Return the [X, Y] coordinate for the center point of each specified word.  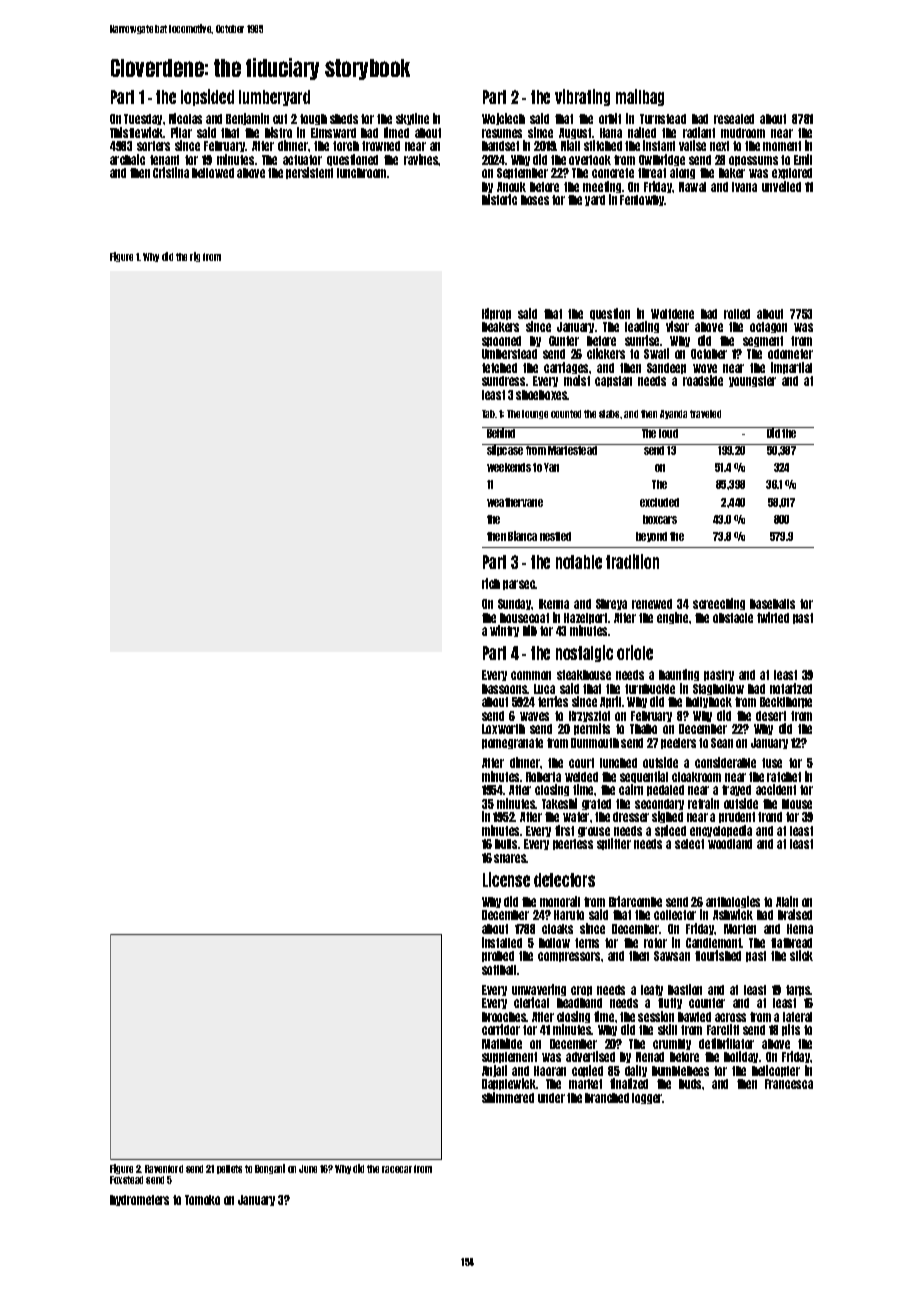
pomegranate [512, 743]
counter [707, 1003]
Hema [800, 929]
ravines [421, 159]
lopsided [207, 97]
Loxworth [503, 729]
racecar [397, 1169]
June [308, 1169]
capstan [613, 381]
